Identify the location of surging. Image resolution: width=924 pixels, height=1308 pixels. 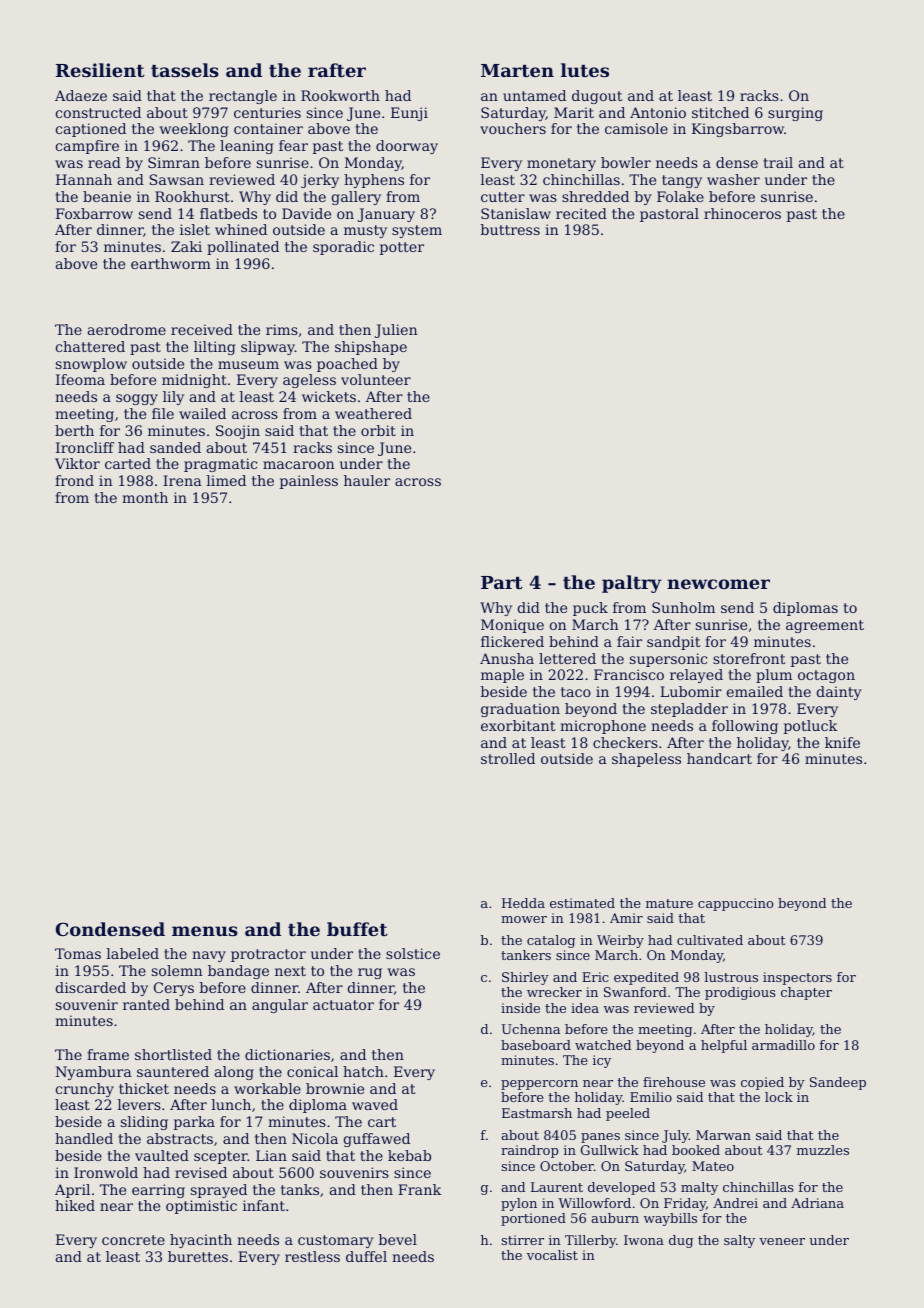
(795, 114).
